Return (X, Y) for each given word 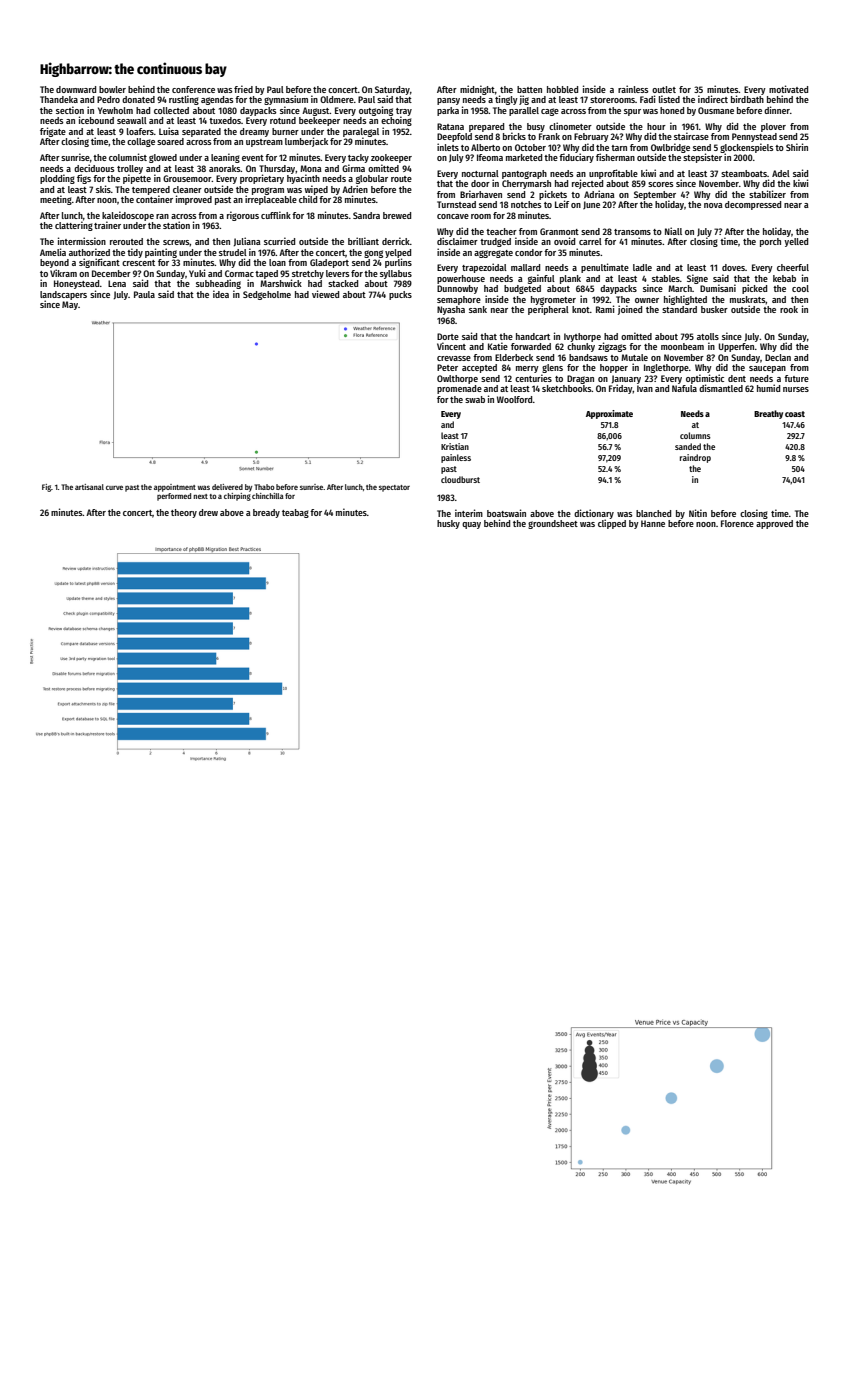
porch (770, 242)
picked (754, 289)
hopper (614, 368)
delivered (227, 487)
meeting (56, 200)
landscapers (63, 295)
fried (243, 89)
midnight (477, 90)
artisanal (89, 487)
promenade (459, 389)
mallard (525, 267)
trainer (107, 225)
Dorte (448, 336)
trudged (495, 242)
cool (800, 288)
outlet (664, 89)
